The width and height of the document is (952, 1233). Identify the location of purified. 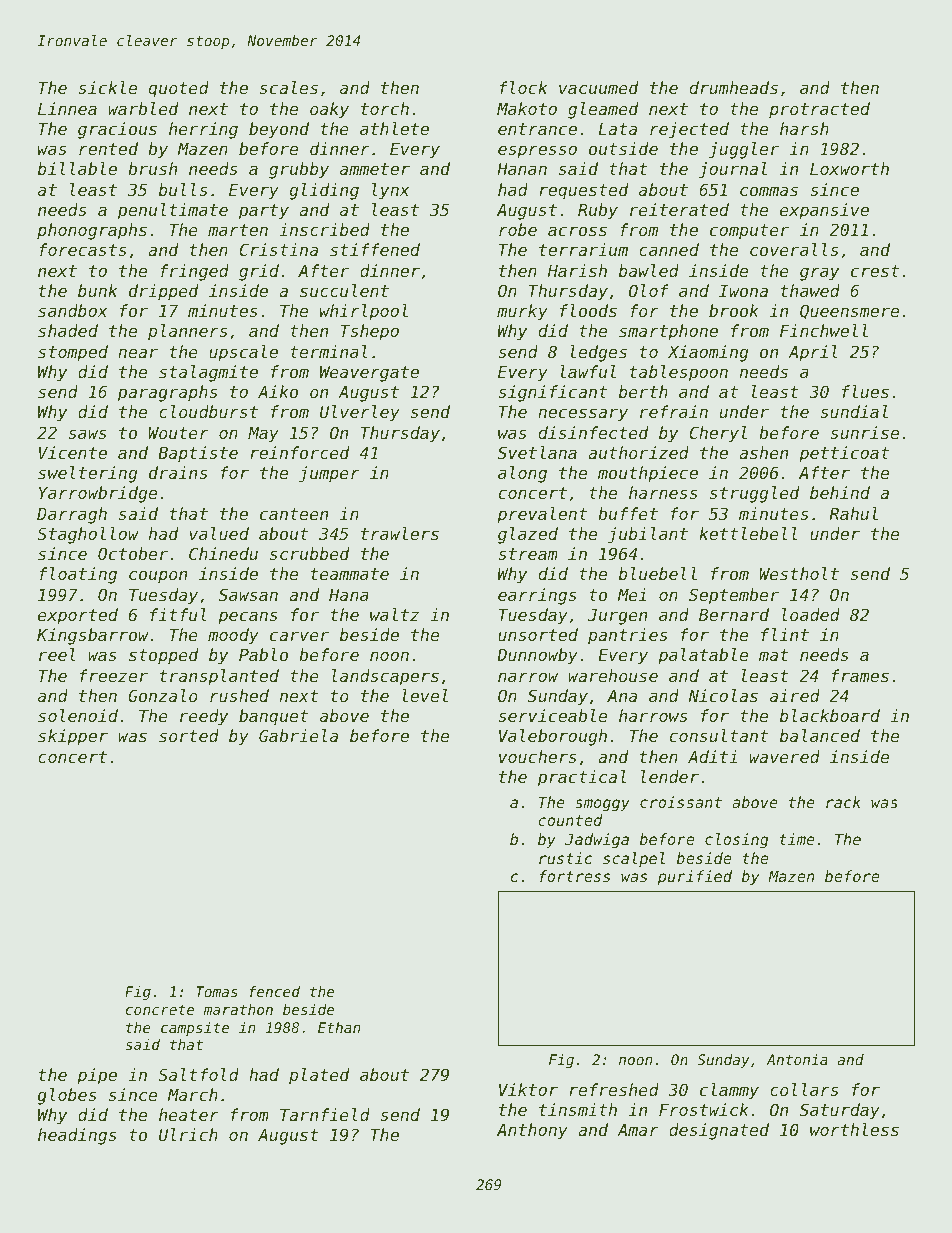
(695, 877).
